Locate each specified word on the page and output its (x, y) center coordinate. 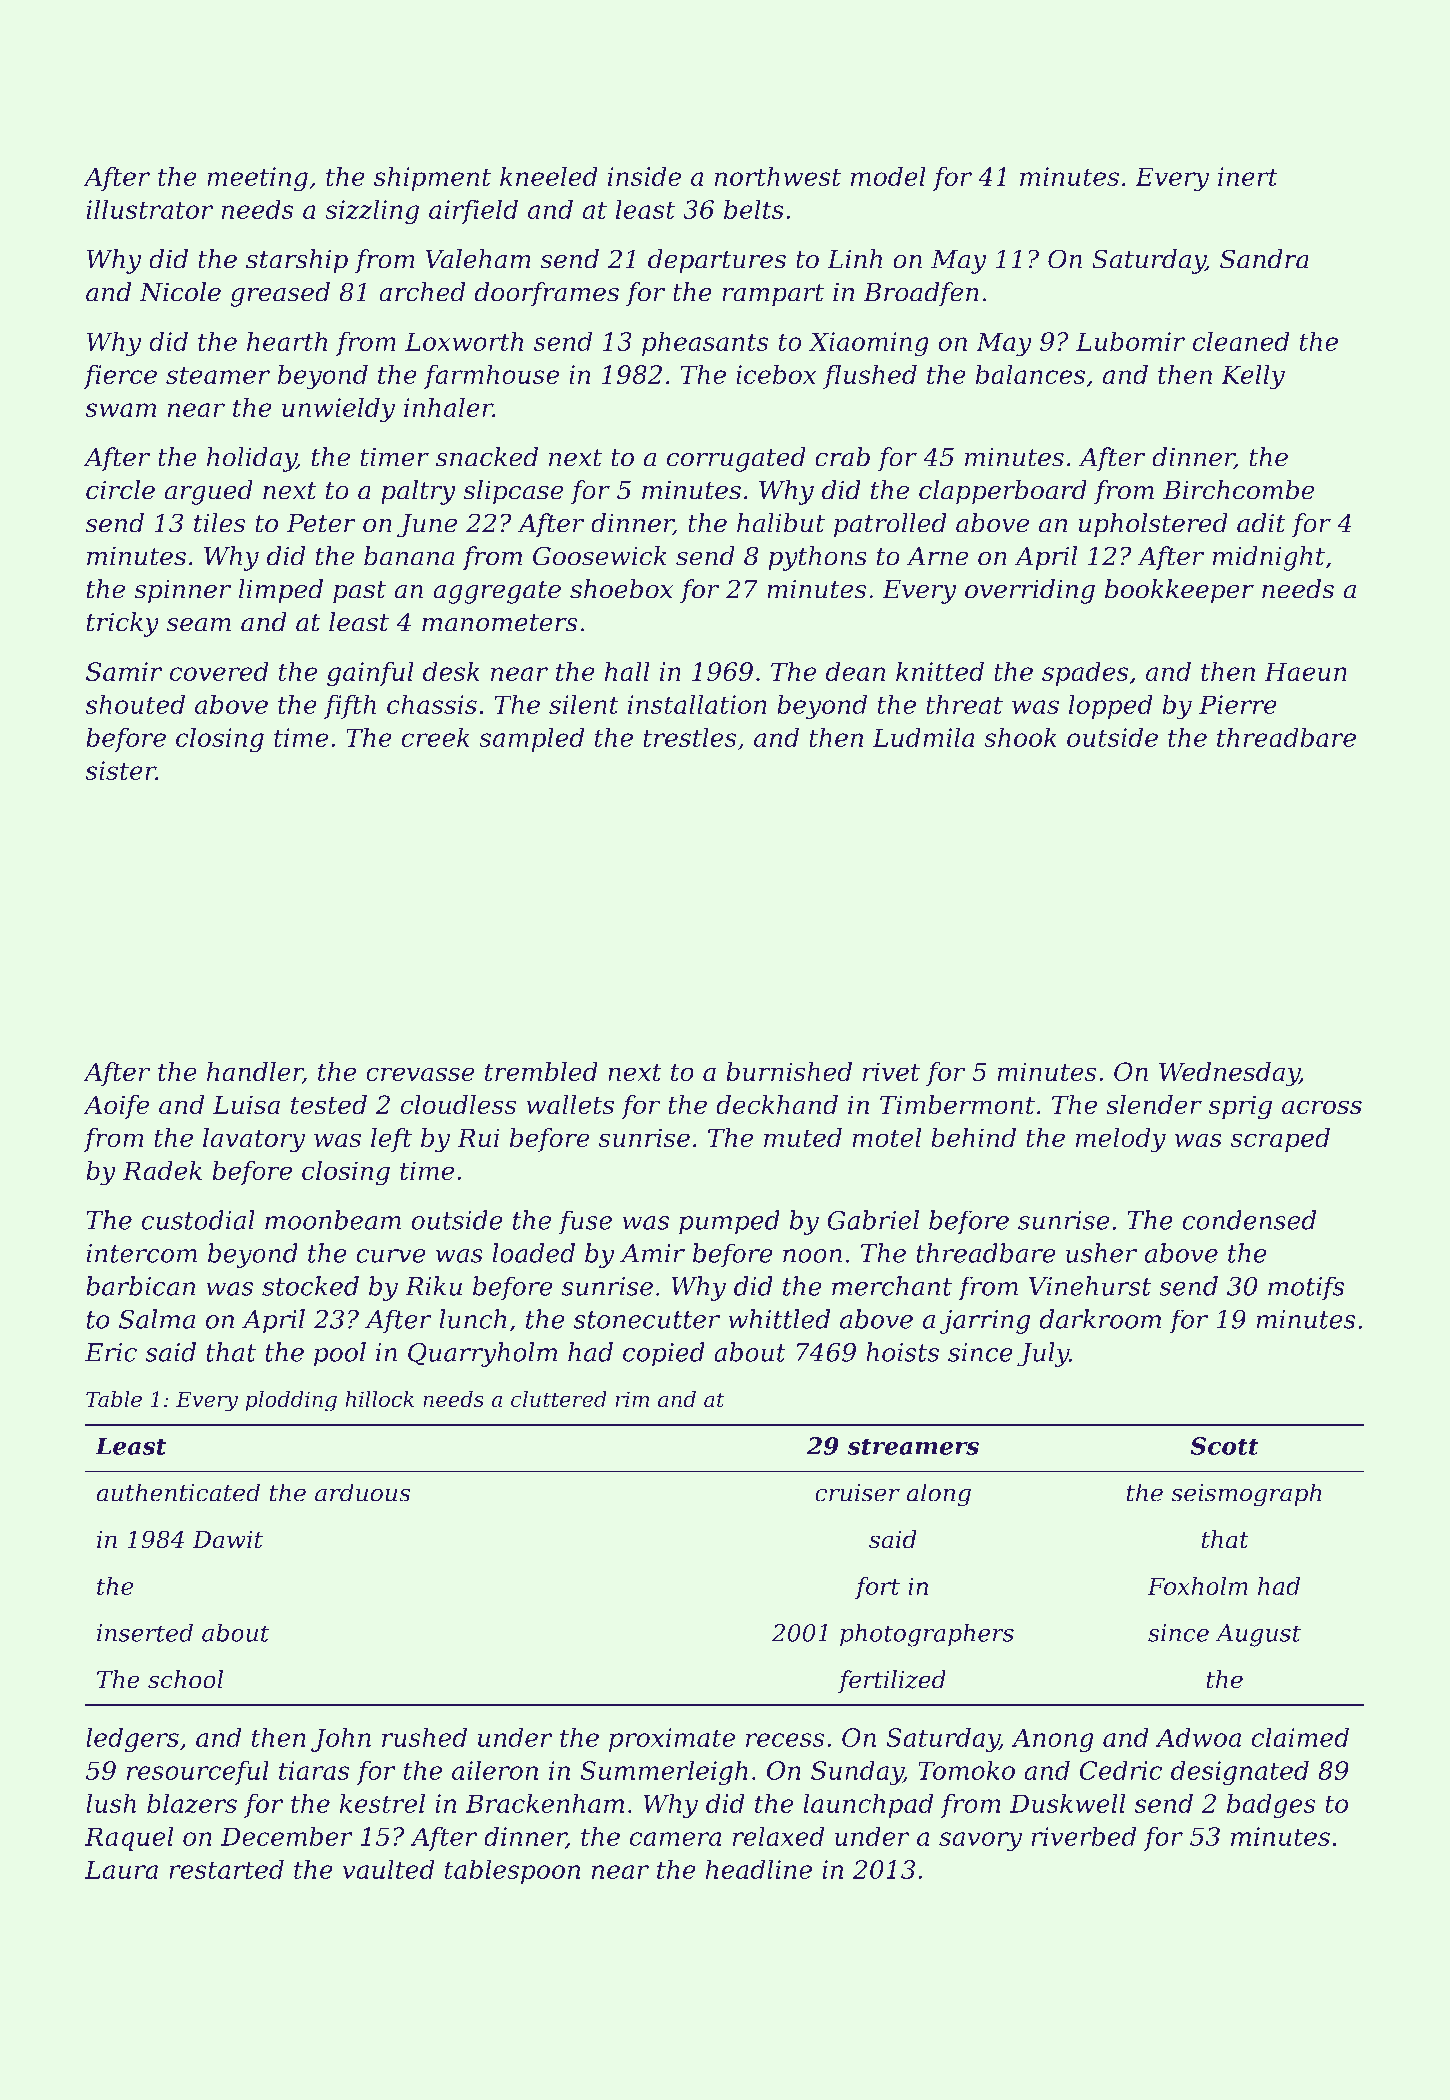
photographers (927, 1635)
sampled (531, 739)
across (1322, 1107)
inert (1248, 176)
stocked (310, 1286)
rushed (424, 1737)
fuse (585, 1222)
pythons (817, 558)
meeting (257, 179)
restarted (226, 1869)
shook (1020, 737)
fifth (350, 706)
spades (1085, 673)
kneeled (549, 176)
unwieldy (338, 410)
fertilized (892, 1681)
